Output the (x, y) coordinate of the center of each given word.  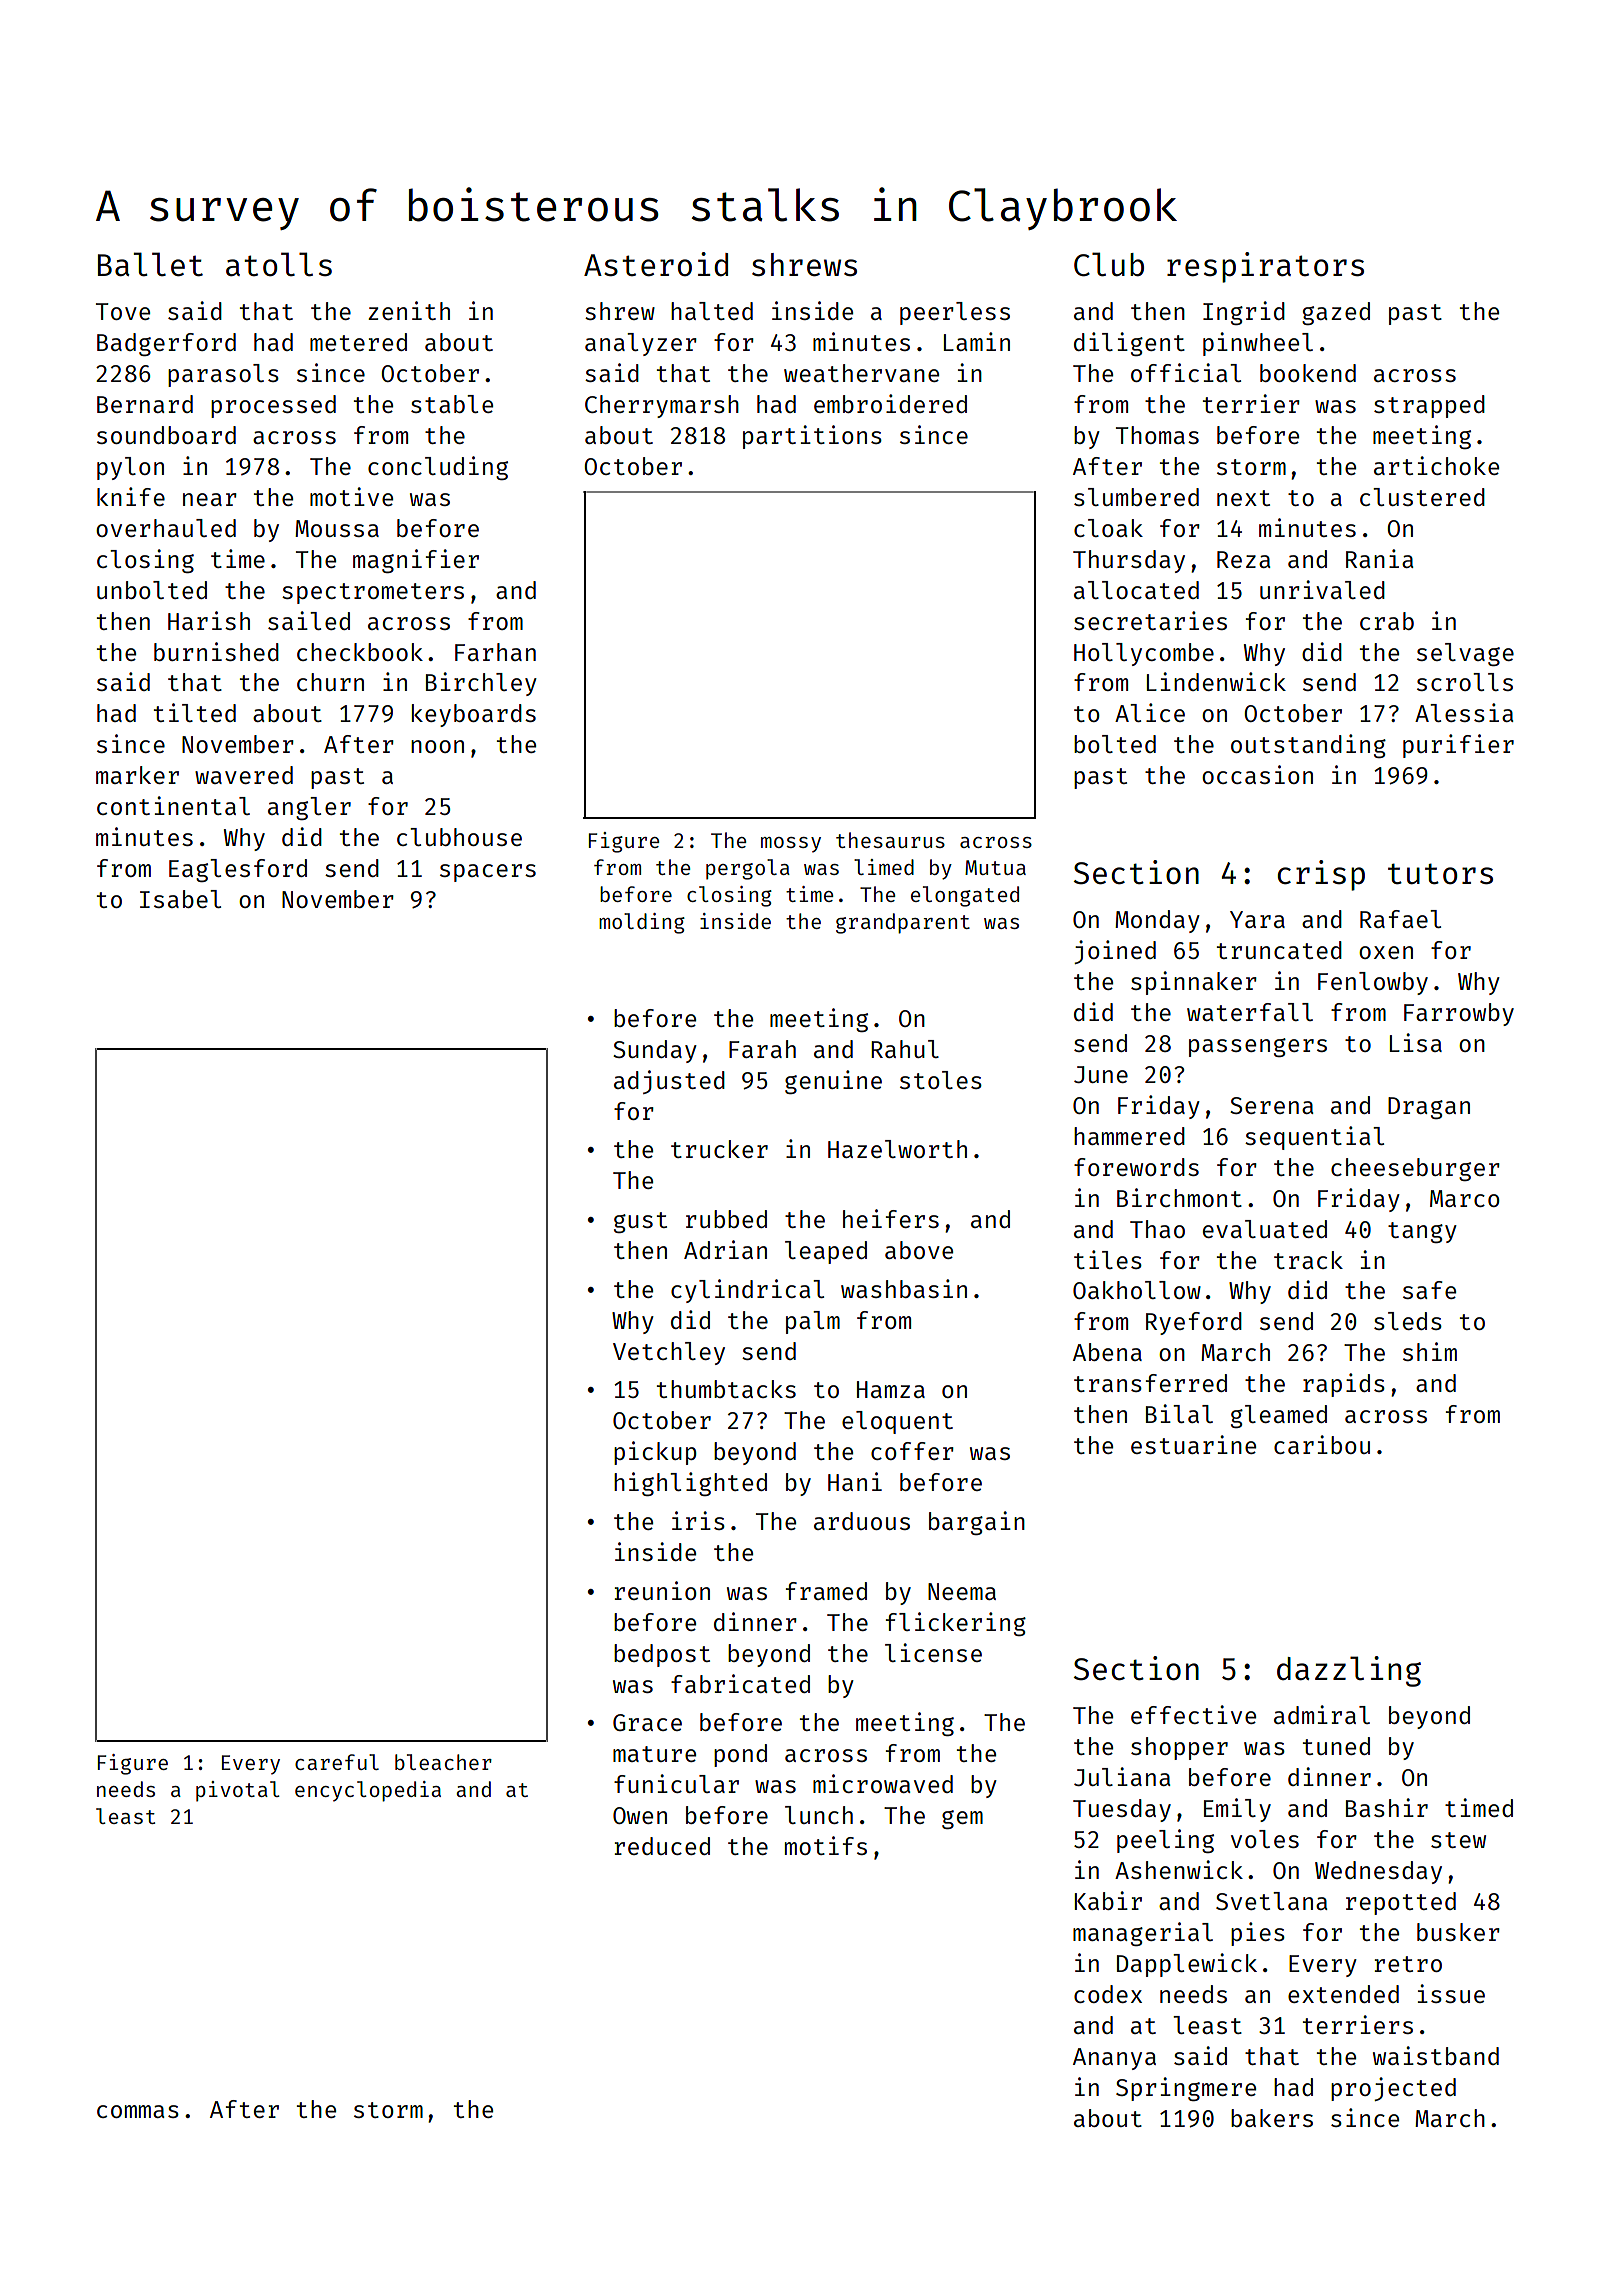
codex (1108, 1994)
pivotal (238, 1791)
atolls (279, 264)
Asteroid (656, 264)
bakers (1272, 2118)
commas (138, 2111)
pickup (655, 1453)
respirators (1265, 267)
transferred (1150, 1383)
